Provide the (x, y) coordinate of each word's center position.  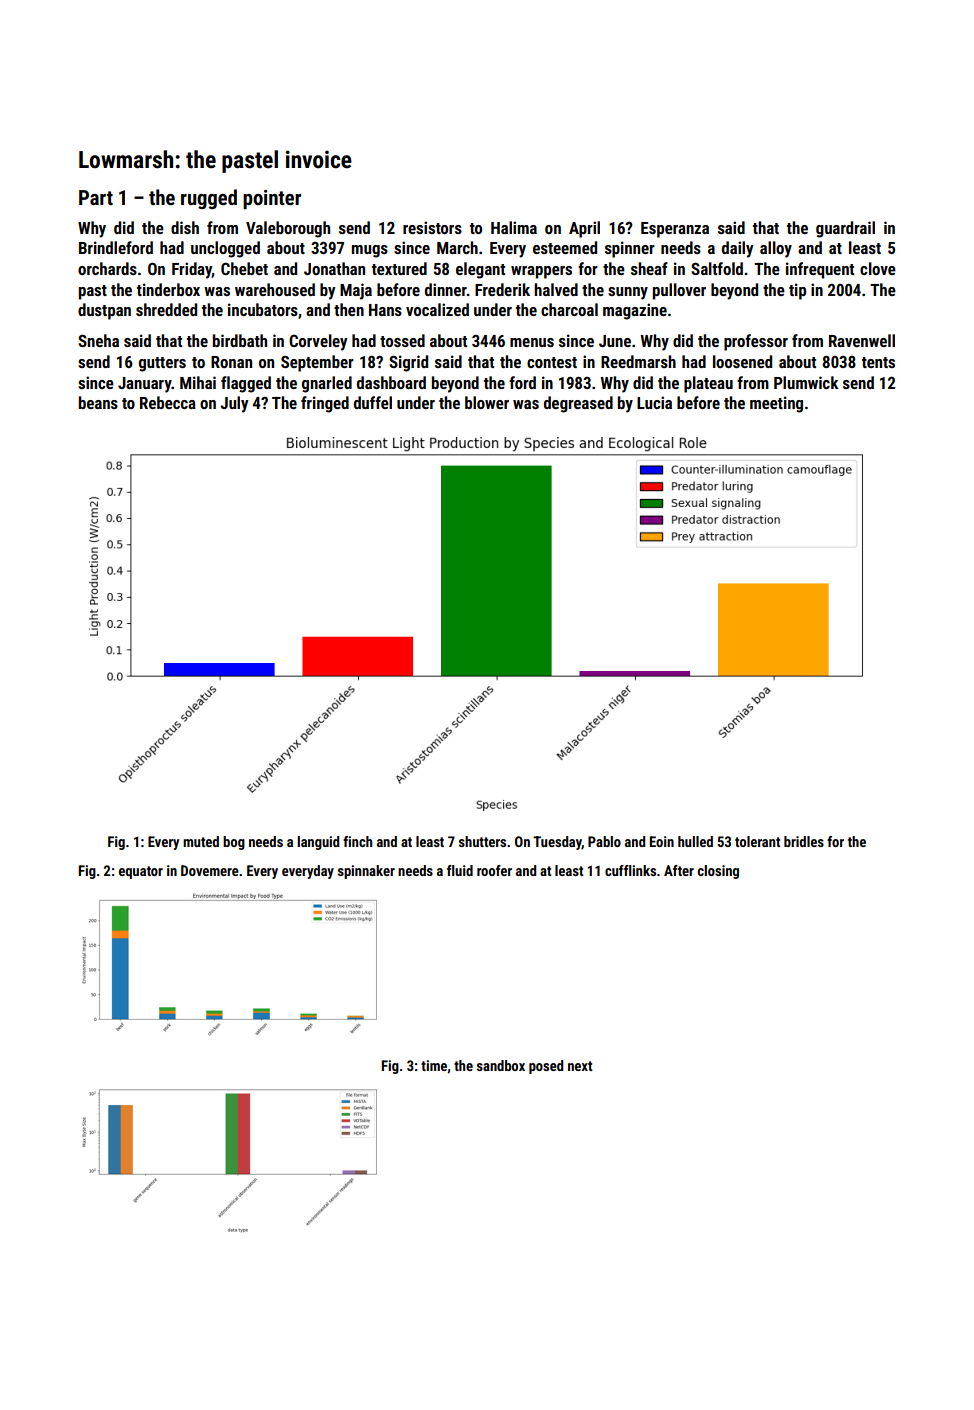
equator (141, 872)
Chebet (244, 268)
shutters (482, 841)
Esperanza (675, 230)
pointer (272, 199)
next (580, 1066)
